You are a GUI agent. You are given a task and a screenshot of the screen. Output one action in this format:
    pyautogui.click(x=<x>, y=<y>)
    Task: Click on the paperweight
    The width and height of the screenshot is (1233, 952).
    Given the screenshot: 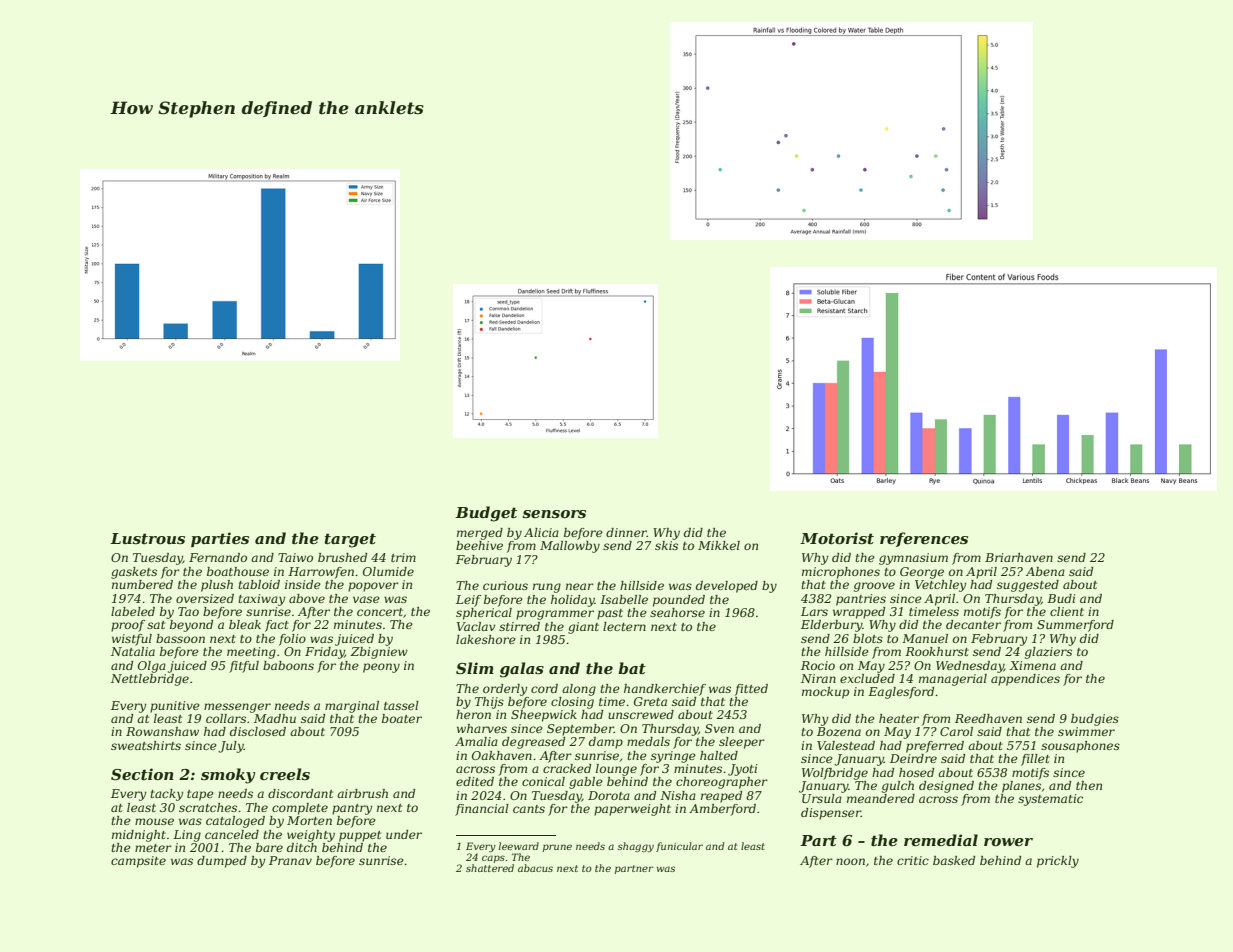 What is the action you would take?
    pyautogui.click(x=632, y=810)
